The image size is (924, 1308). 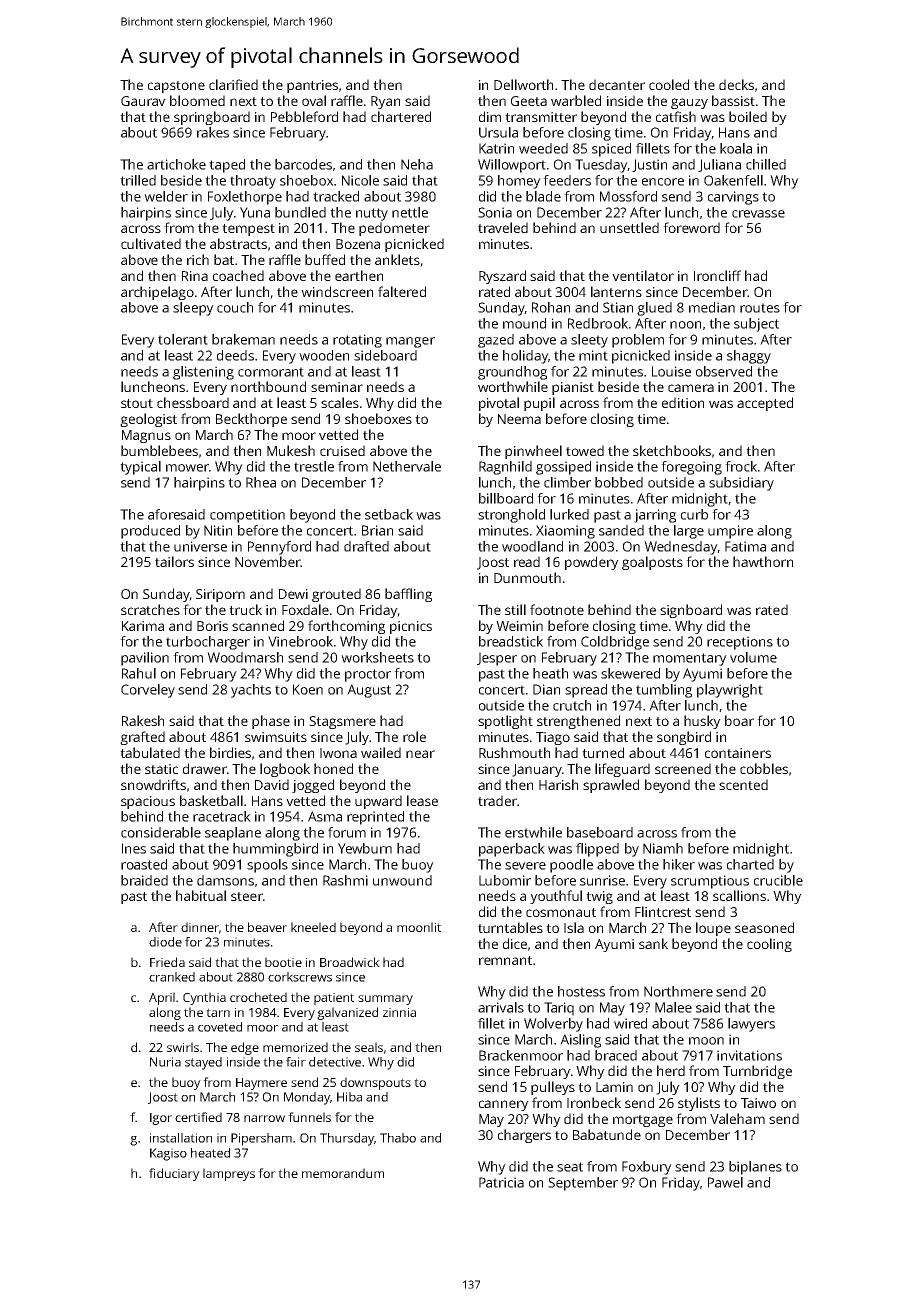 What do you see at coordinates (229, 1174) in the screenshot?
I see `lampreys` at bounding box center [229, 1174].
